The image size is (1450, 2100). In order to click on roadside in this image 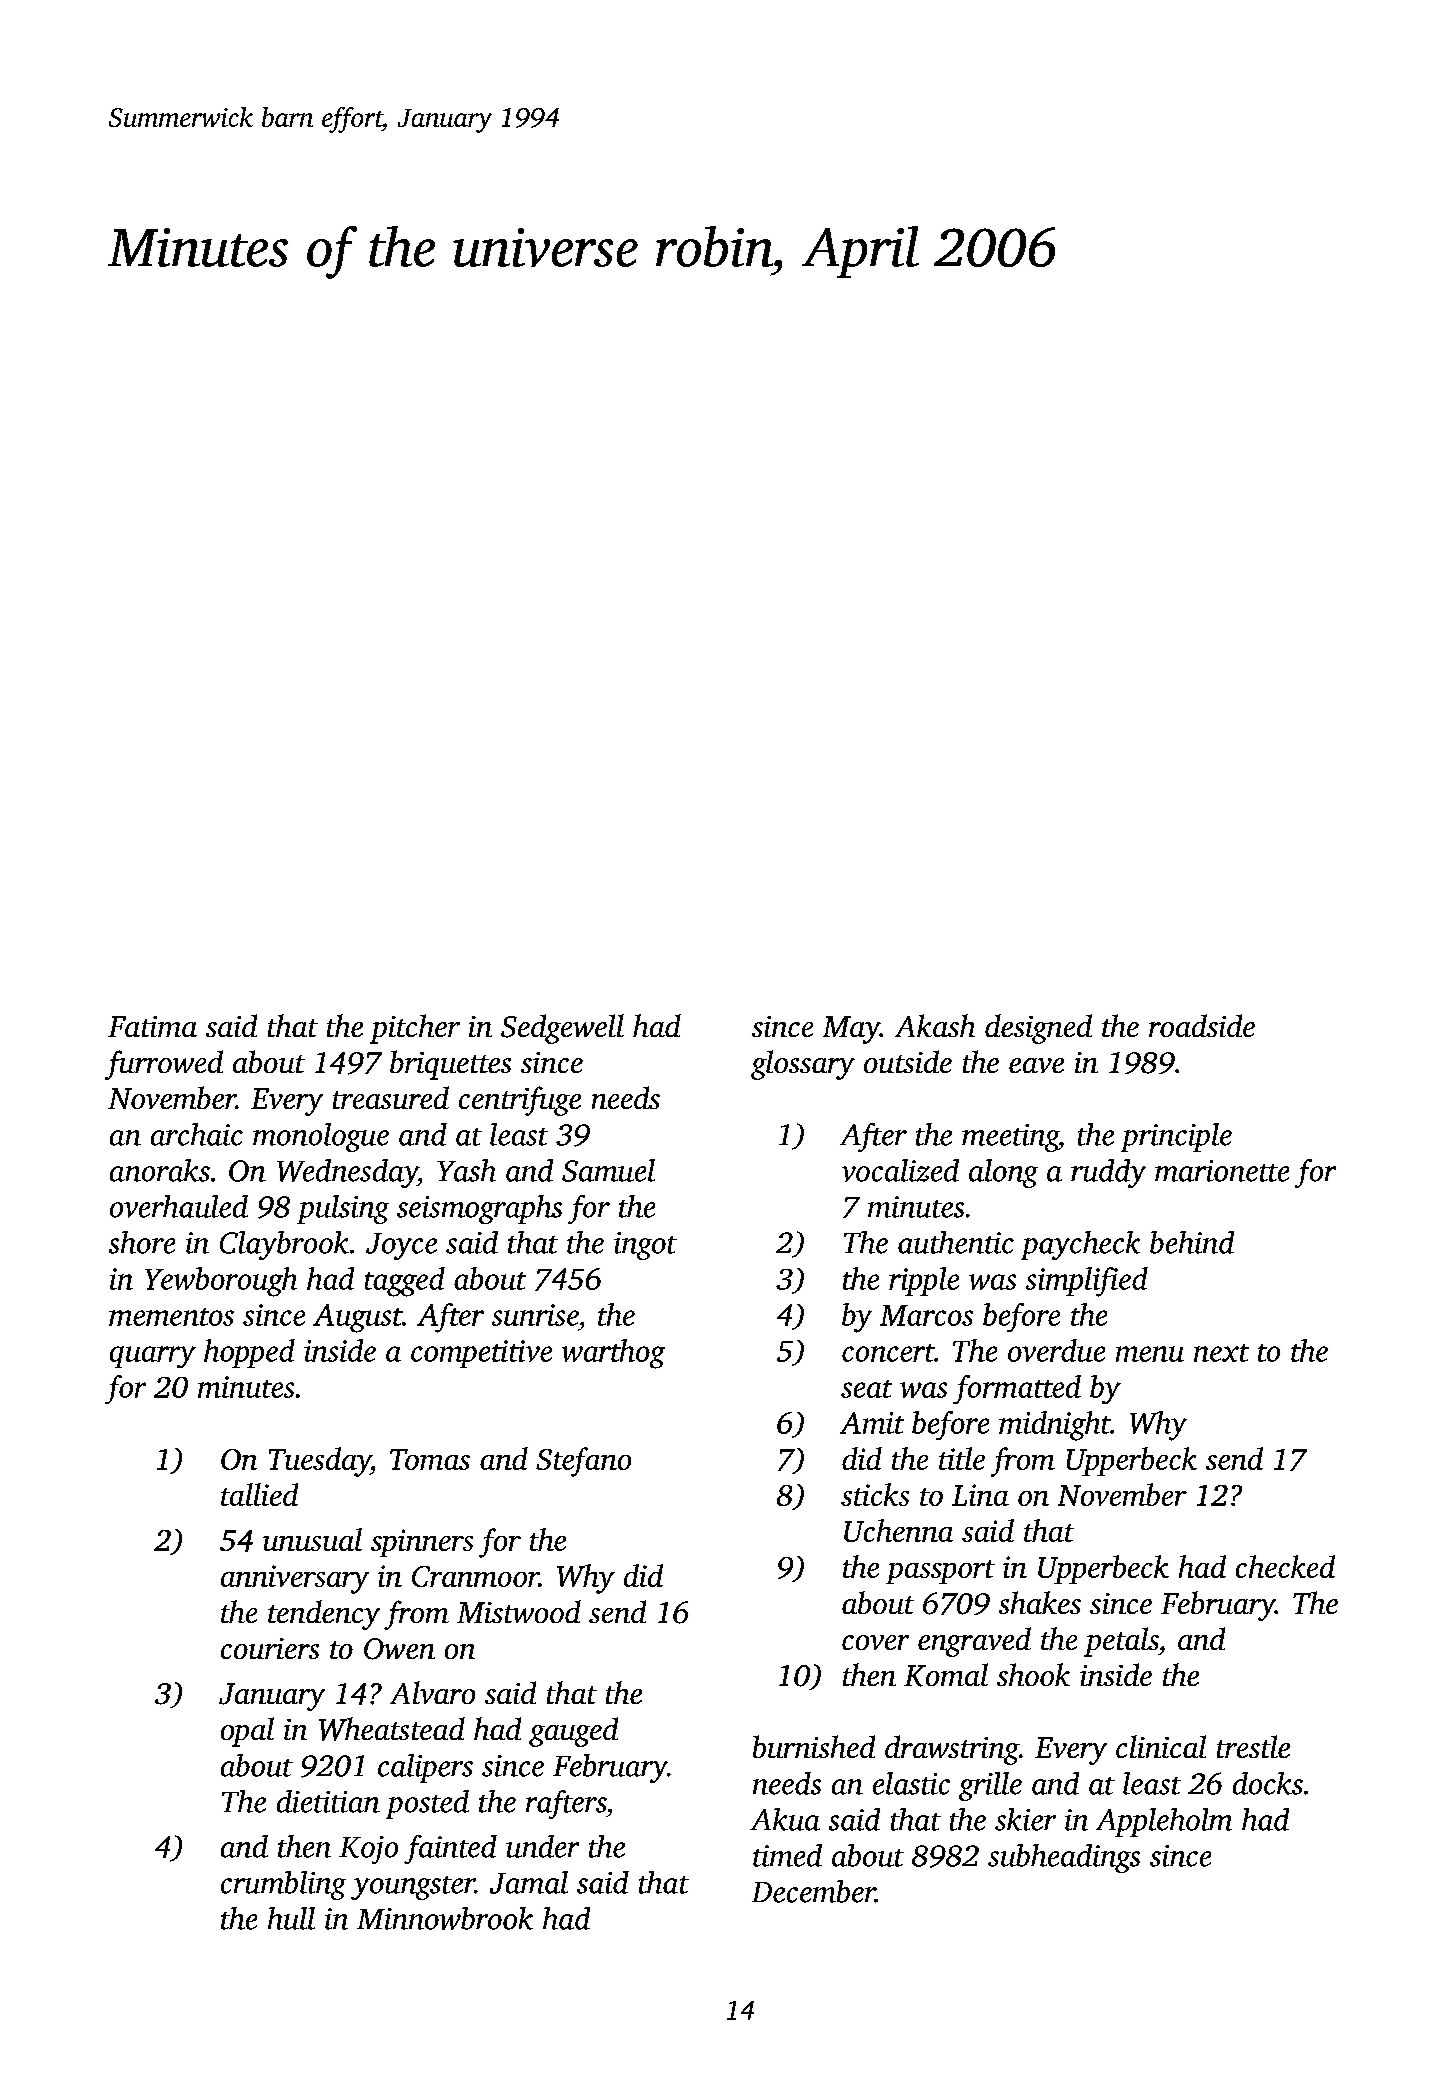, I will do `click(1202, 1025)`.
